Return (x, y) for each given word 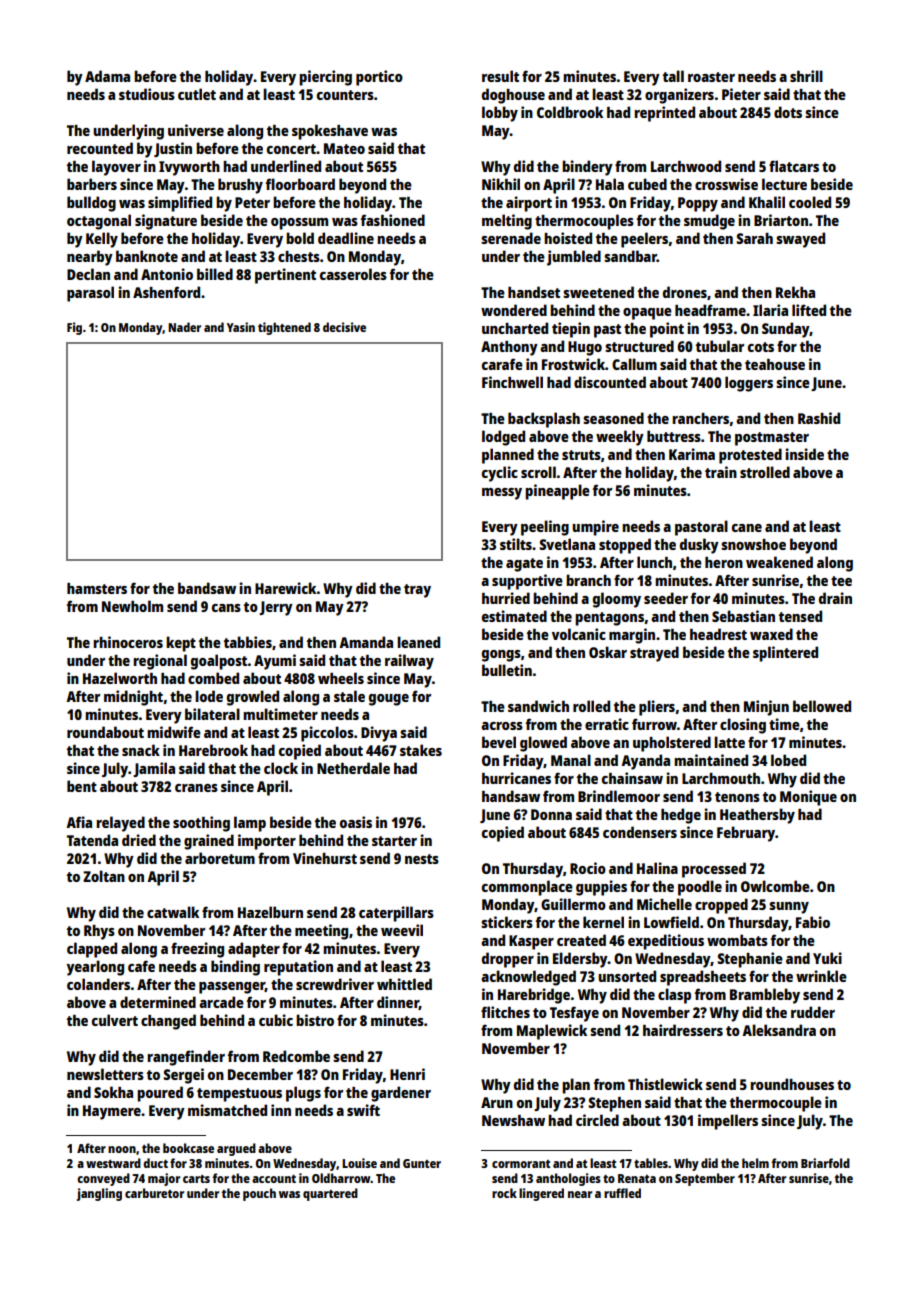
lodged (503, 438)
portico (379, 78)
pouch (259, 1194)
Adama (107, 76)
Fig (74, 328)
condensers (640, 832)
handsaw (511, 796)
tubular (720, 346)
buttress (674, 436)
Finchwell (512, 382)
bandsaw (207, 588)
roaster (711, 77)
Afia (79, 822)
